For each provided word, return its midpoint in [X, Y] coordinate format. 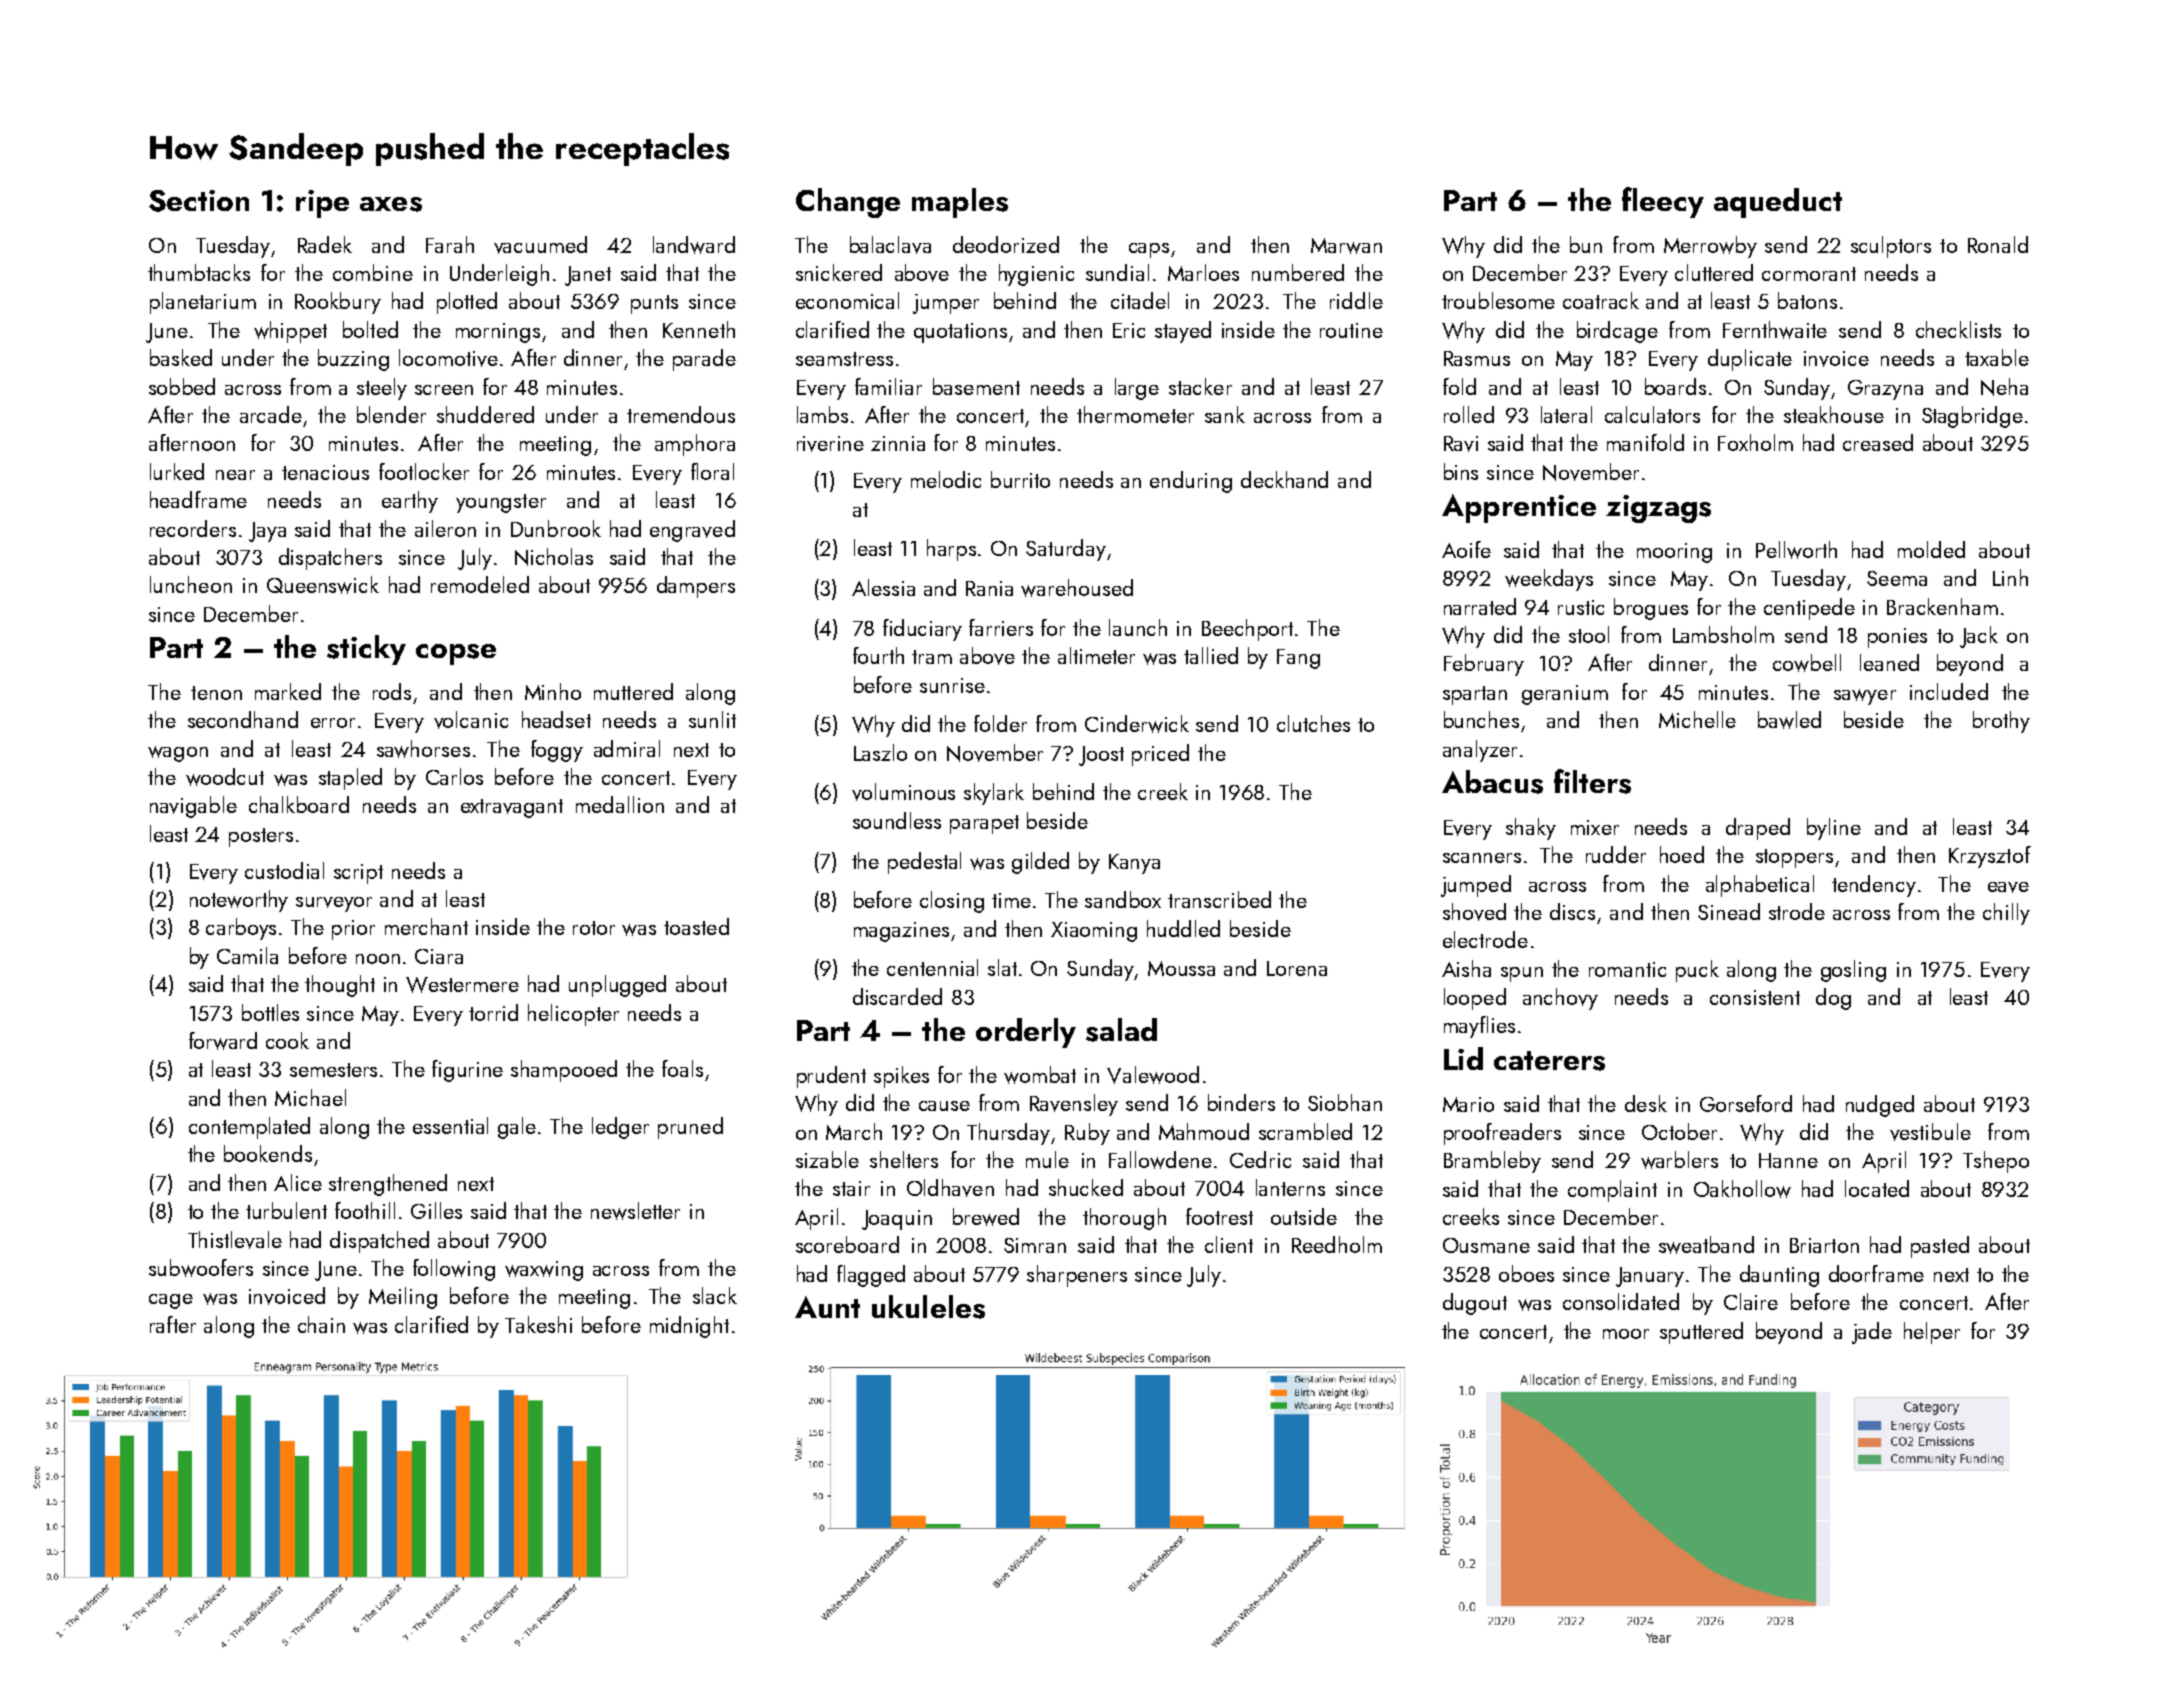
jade [1872, 1333]
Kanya [1134, 864]
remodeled [480, 584]
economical [847, 300]
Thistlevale [235, 1240]
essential [450, 1125]
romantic [1627, 969]
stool [1589, 634]
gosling [1853, 971]
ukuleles [928, 1307]
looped [1475, 999]
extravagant [512, 808]
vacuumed [540, 245]
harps [951, 550]
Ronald [1998, 244]
